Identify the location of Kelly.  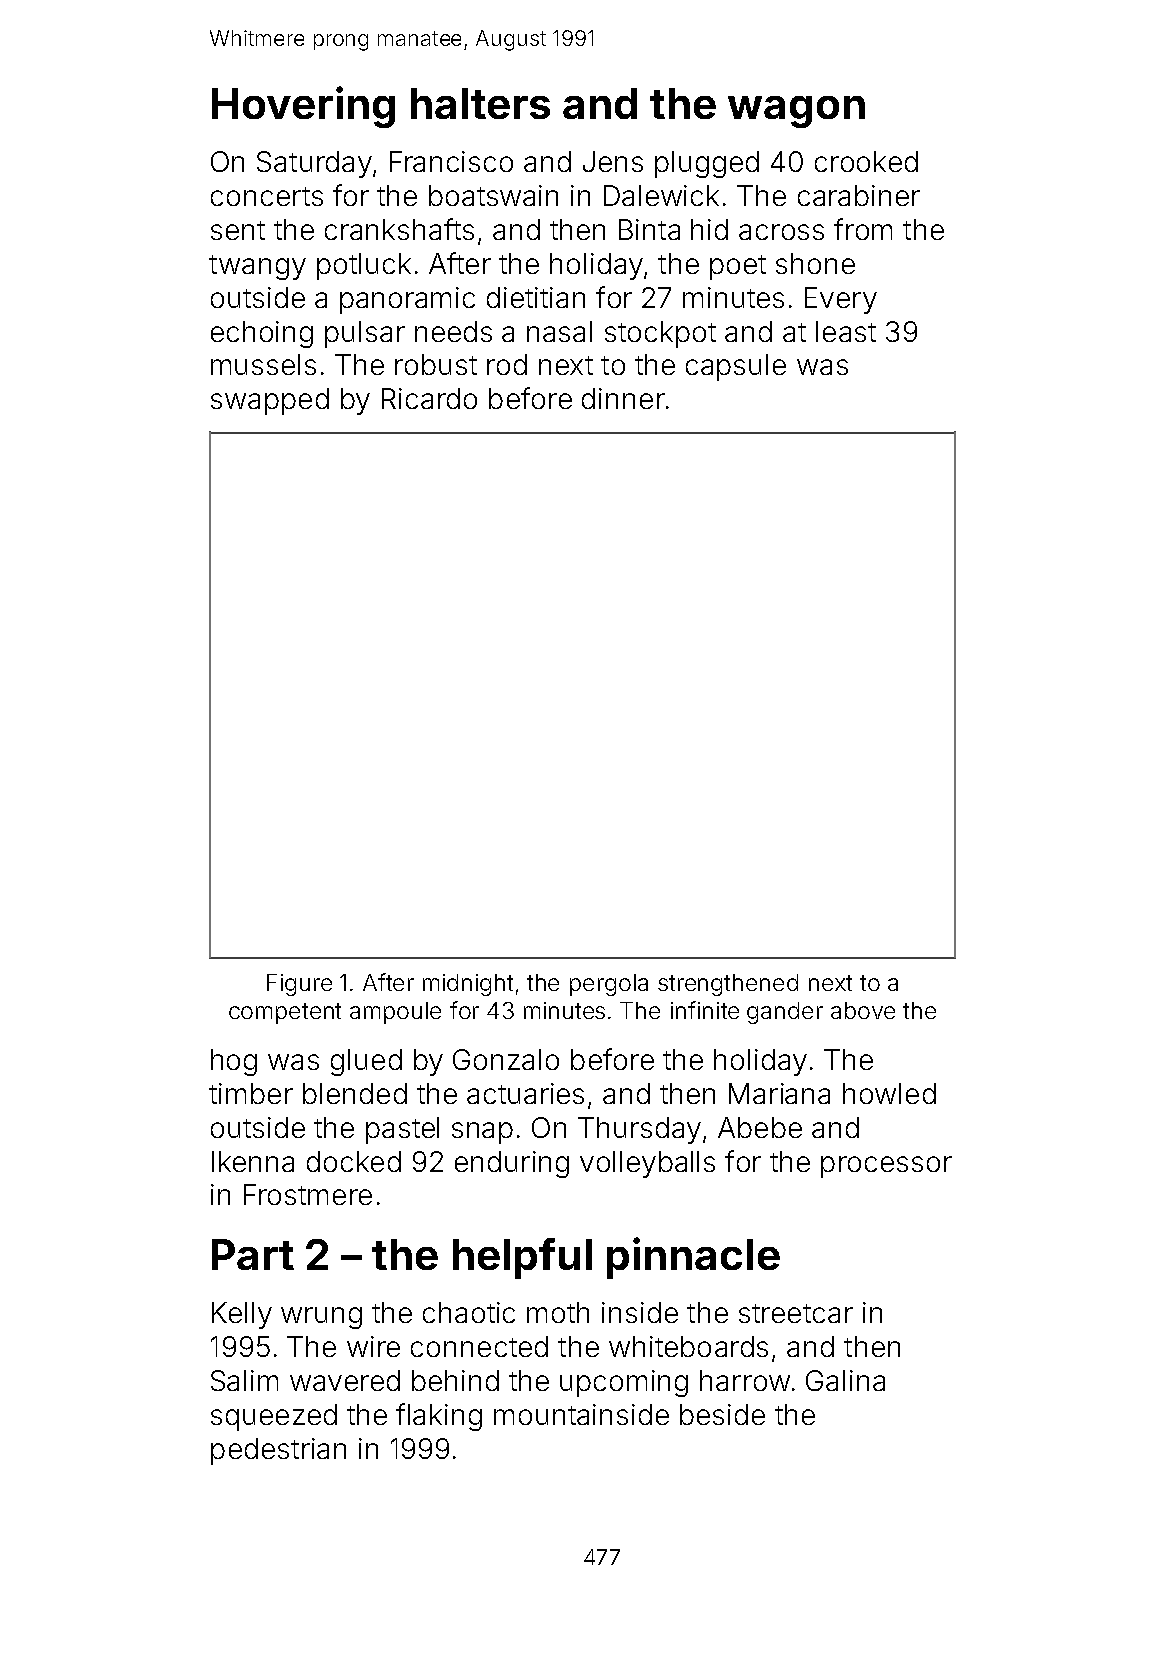
(242, 1315).
